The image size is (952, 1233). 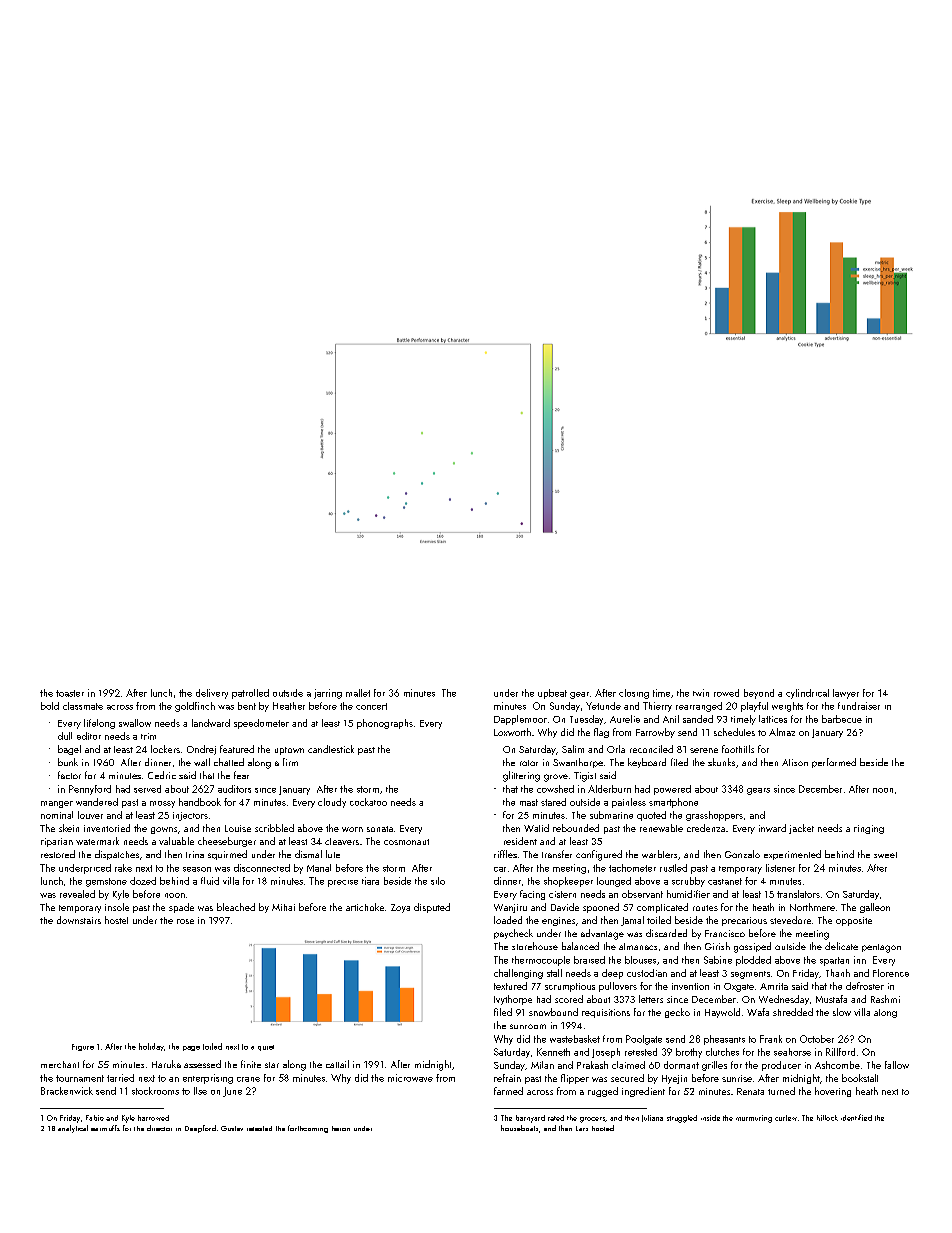 What do you see at coordinates (771, 1039) in the page?
I see `Frank` at bounding box center [771, 1039].
